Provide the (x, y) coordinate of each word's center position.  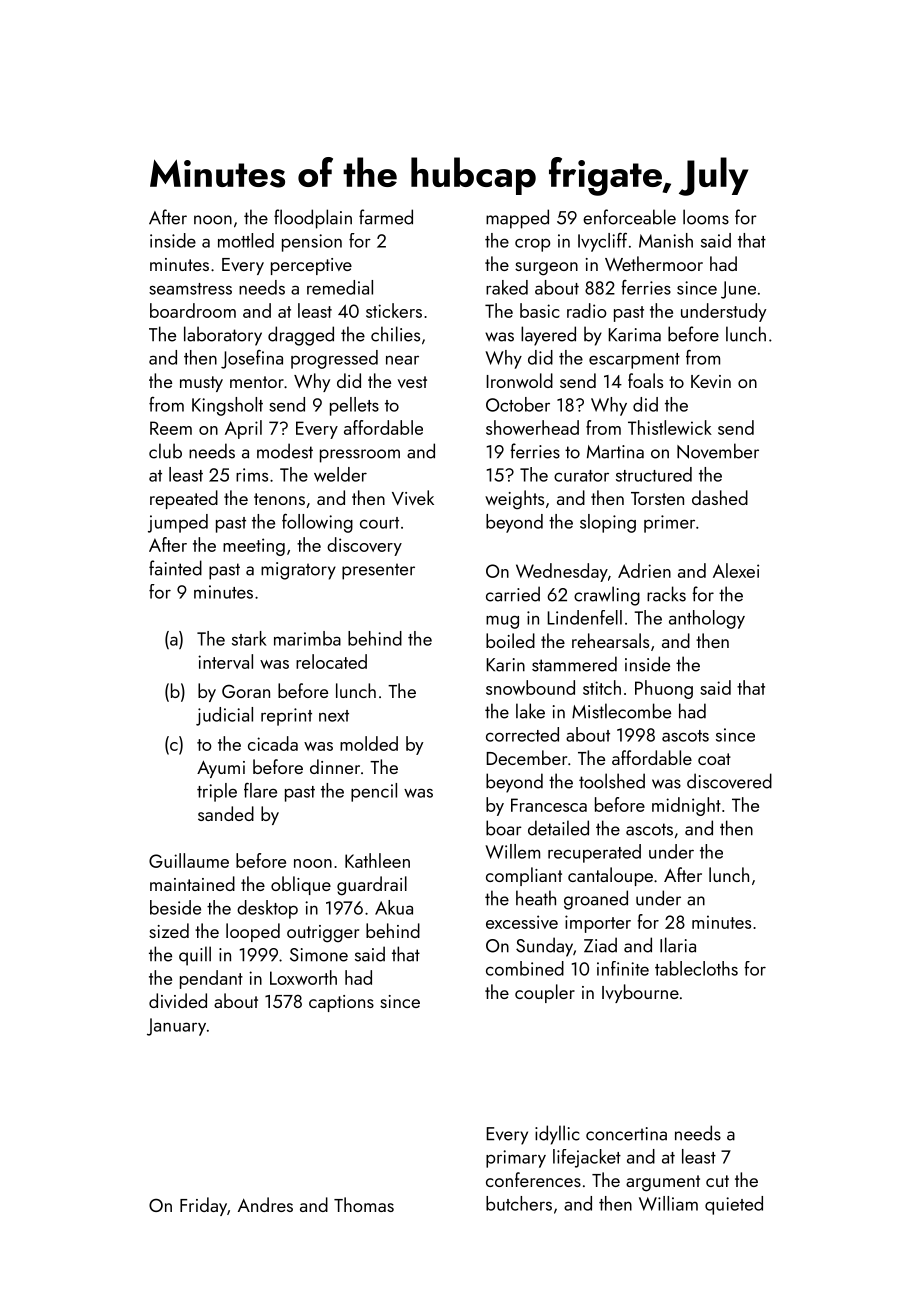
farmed (386, 217)
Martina (615, 452)
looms (706, 217)
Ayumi (221, 769)
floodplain (313, 219)
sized (169, 930)
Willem (512, 851)
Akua (394, 907)
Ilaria (678, 945)
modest (285, 451)
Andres (265, 1204)
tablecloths (696, 968)
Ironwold (519, 380)
